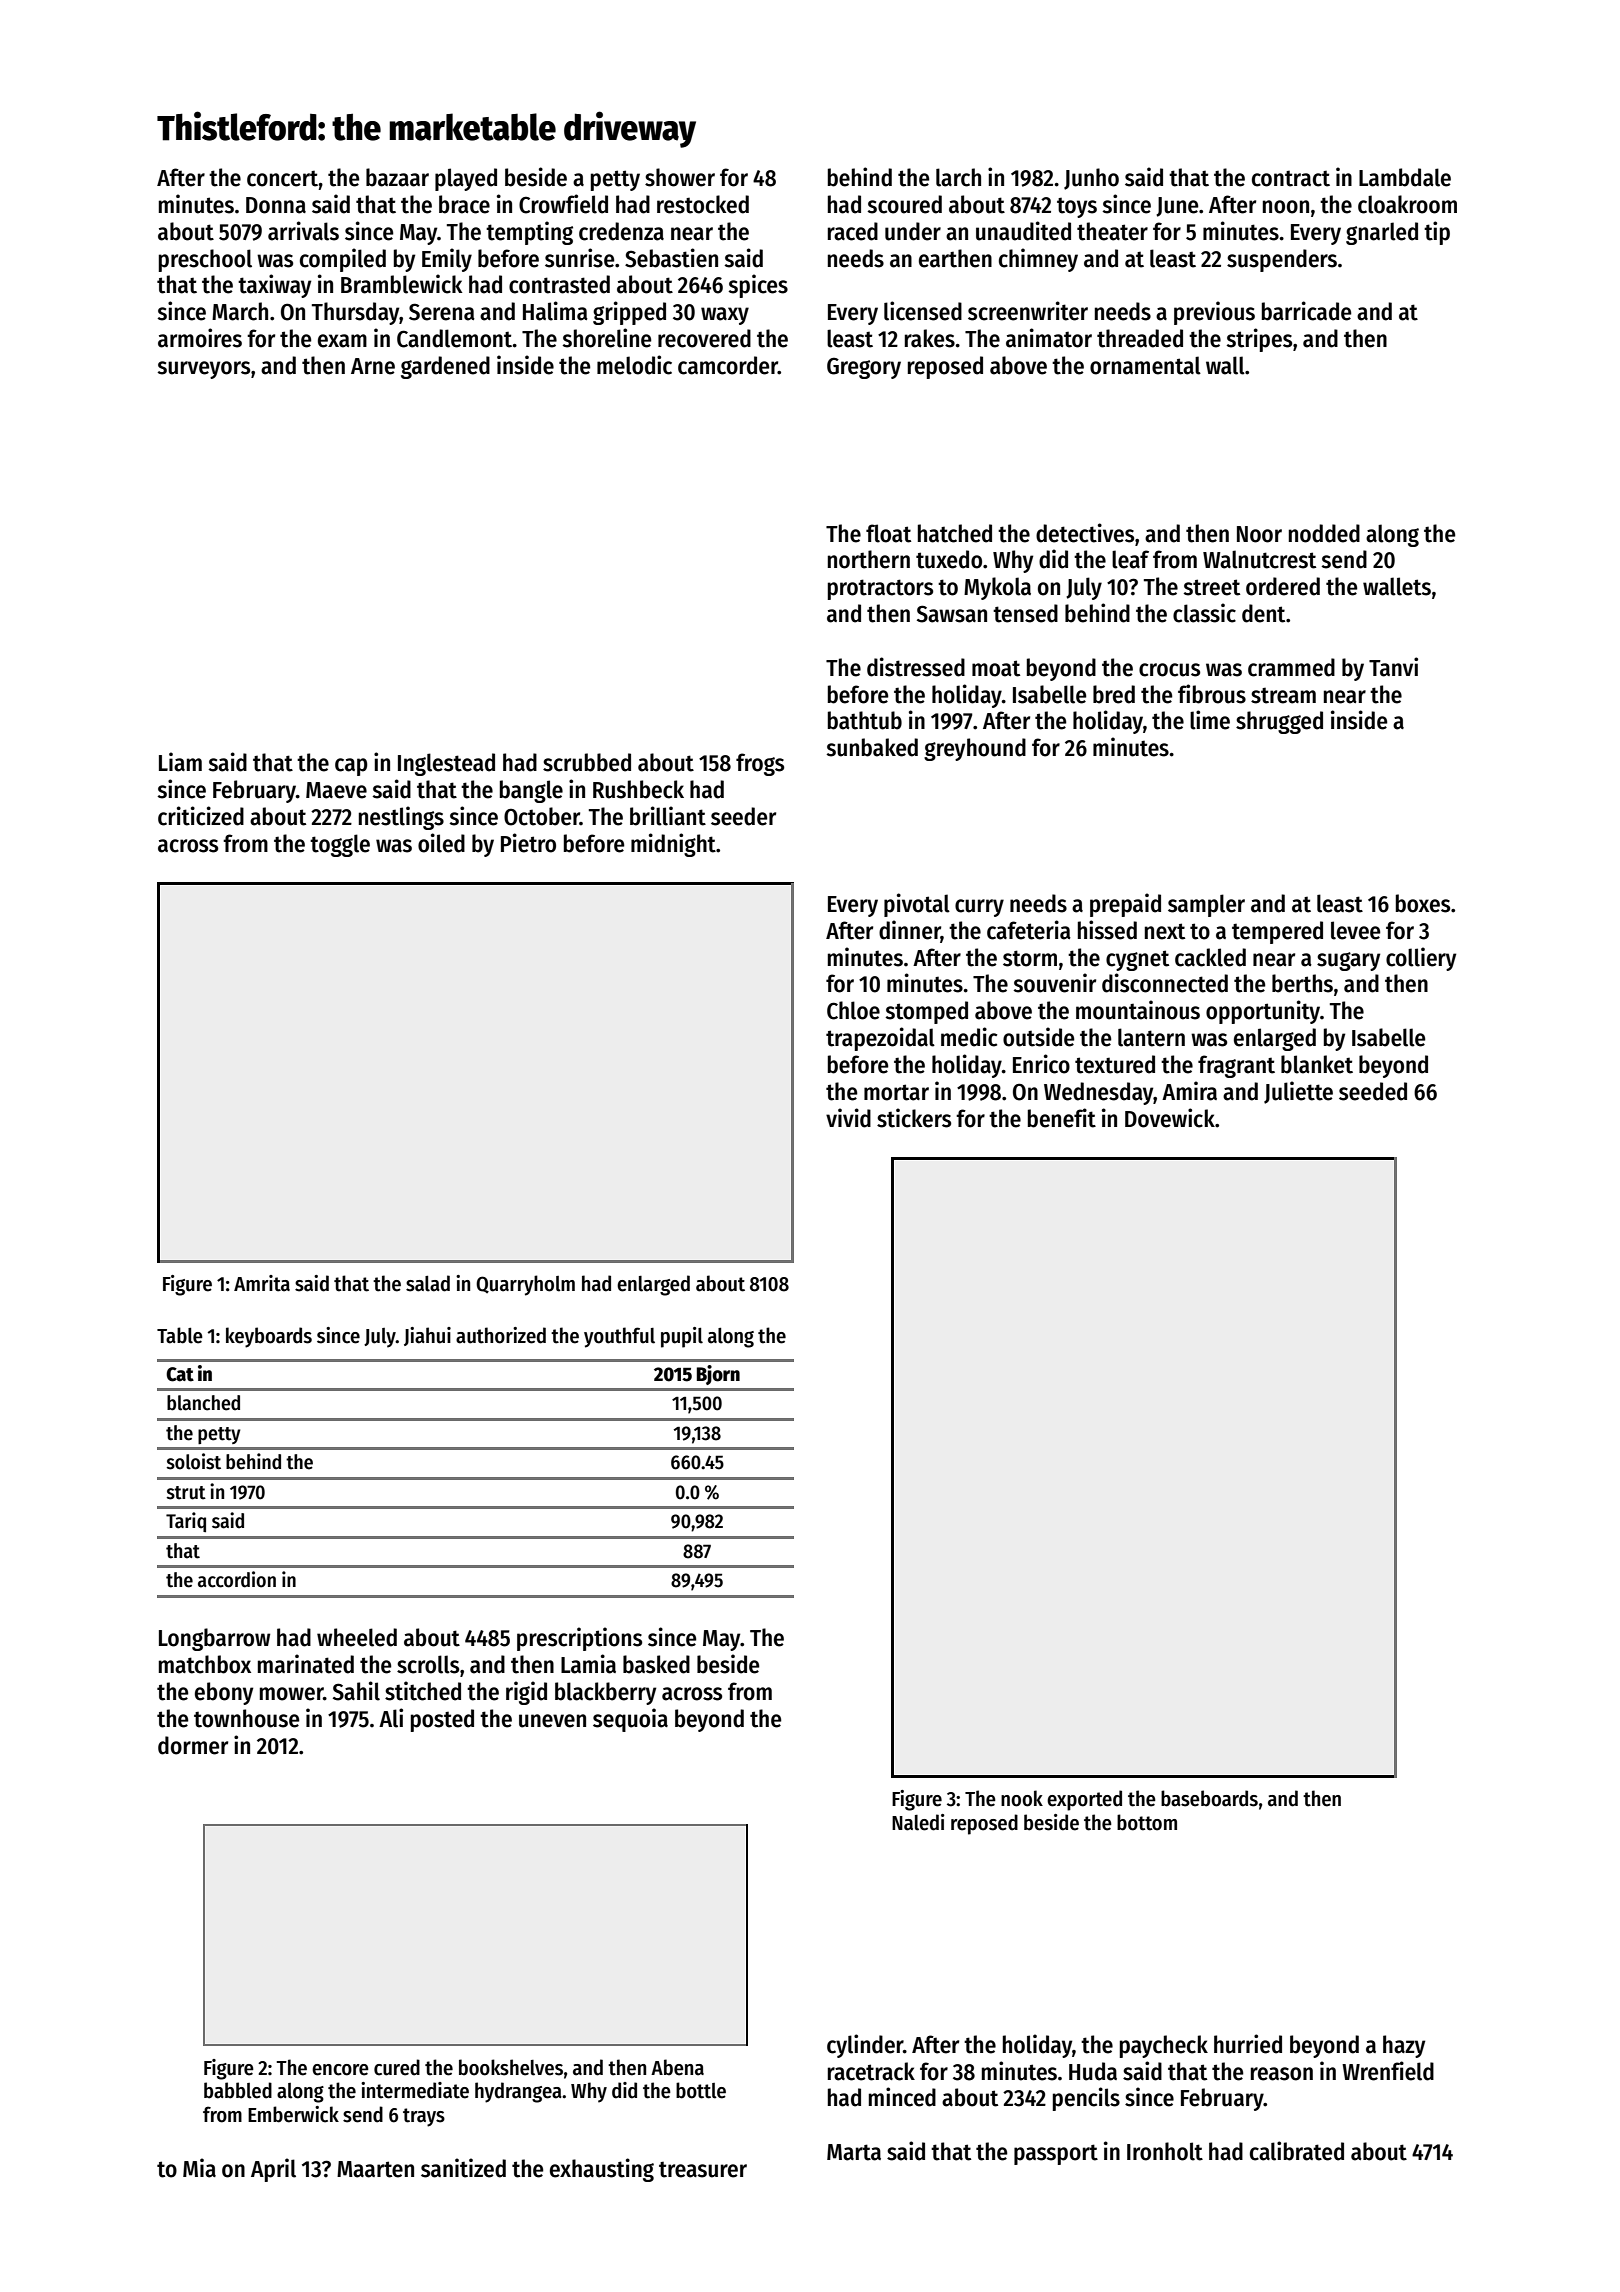 This document has width=1620, height=2292. What do you see at coordinates (848, 1118) in the document?
I see `vivid` at bounding box center [848, 1118].
